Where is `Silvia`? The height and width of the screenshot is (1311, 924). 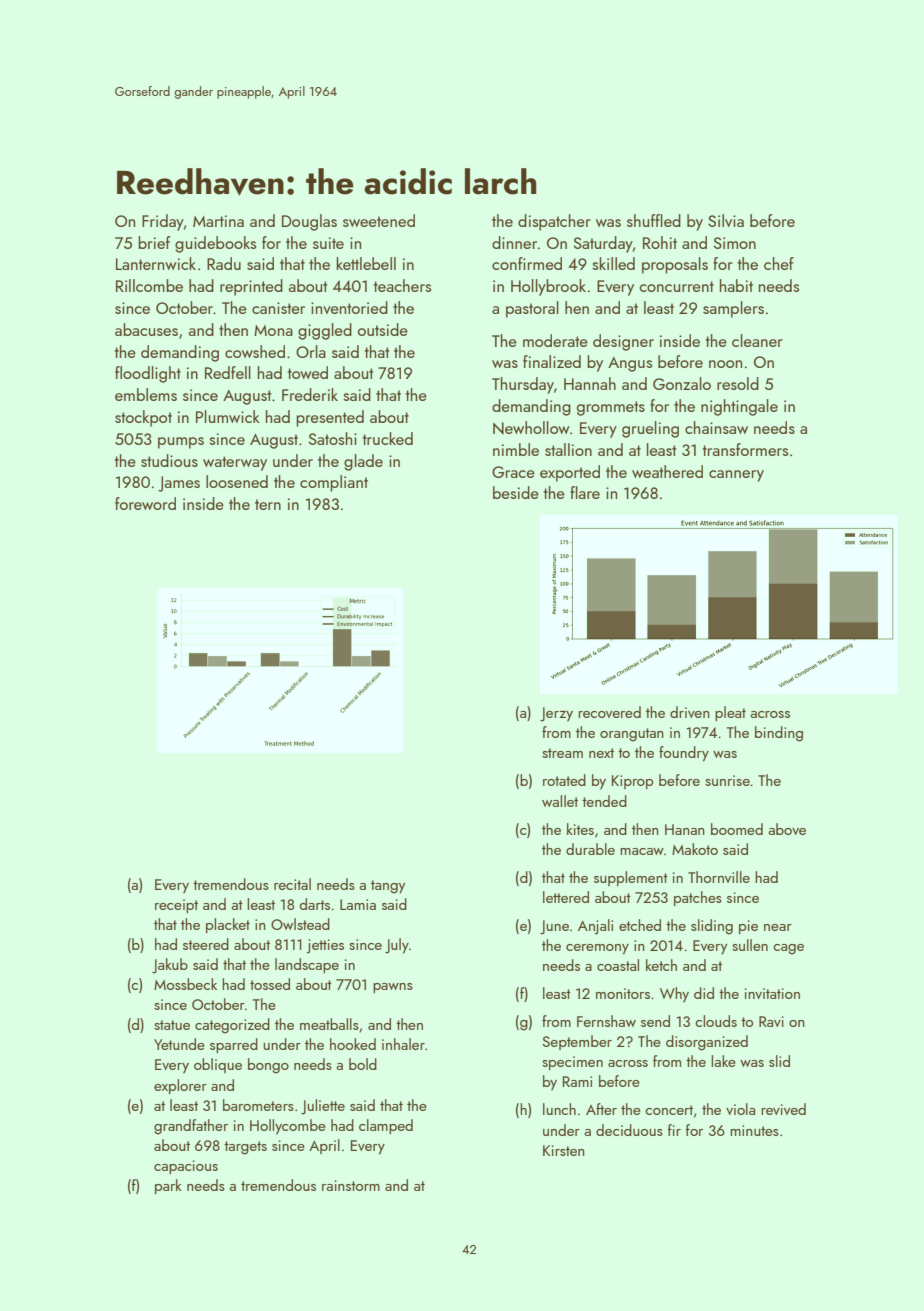 Silvia is located at coordinates (726, 220).
